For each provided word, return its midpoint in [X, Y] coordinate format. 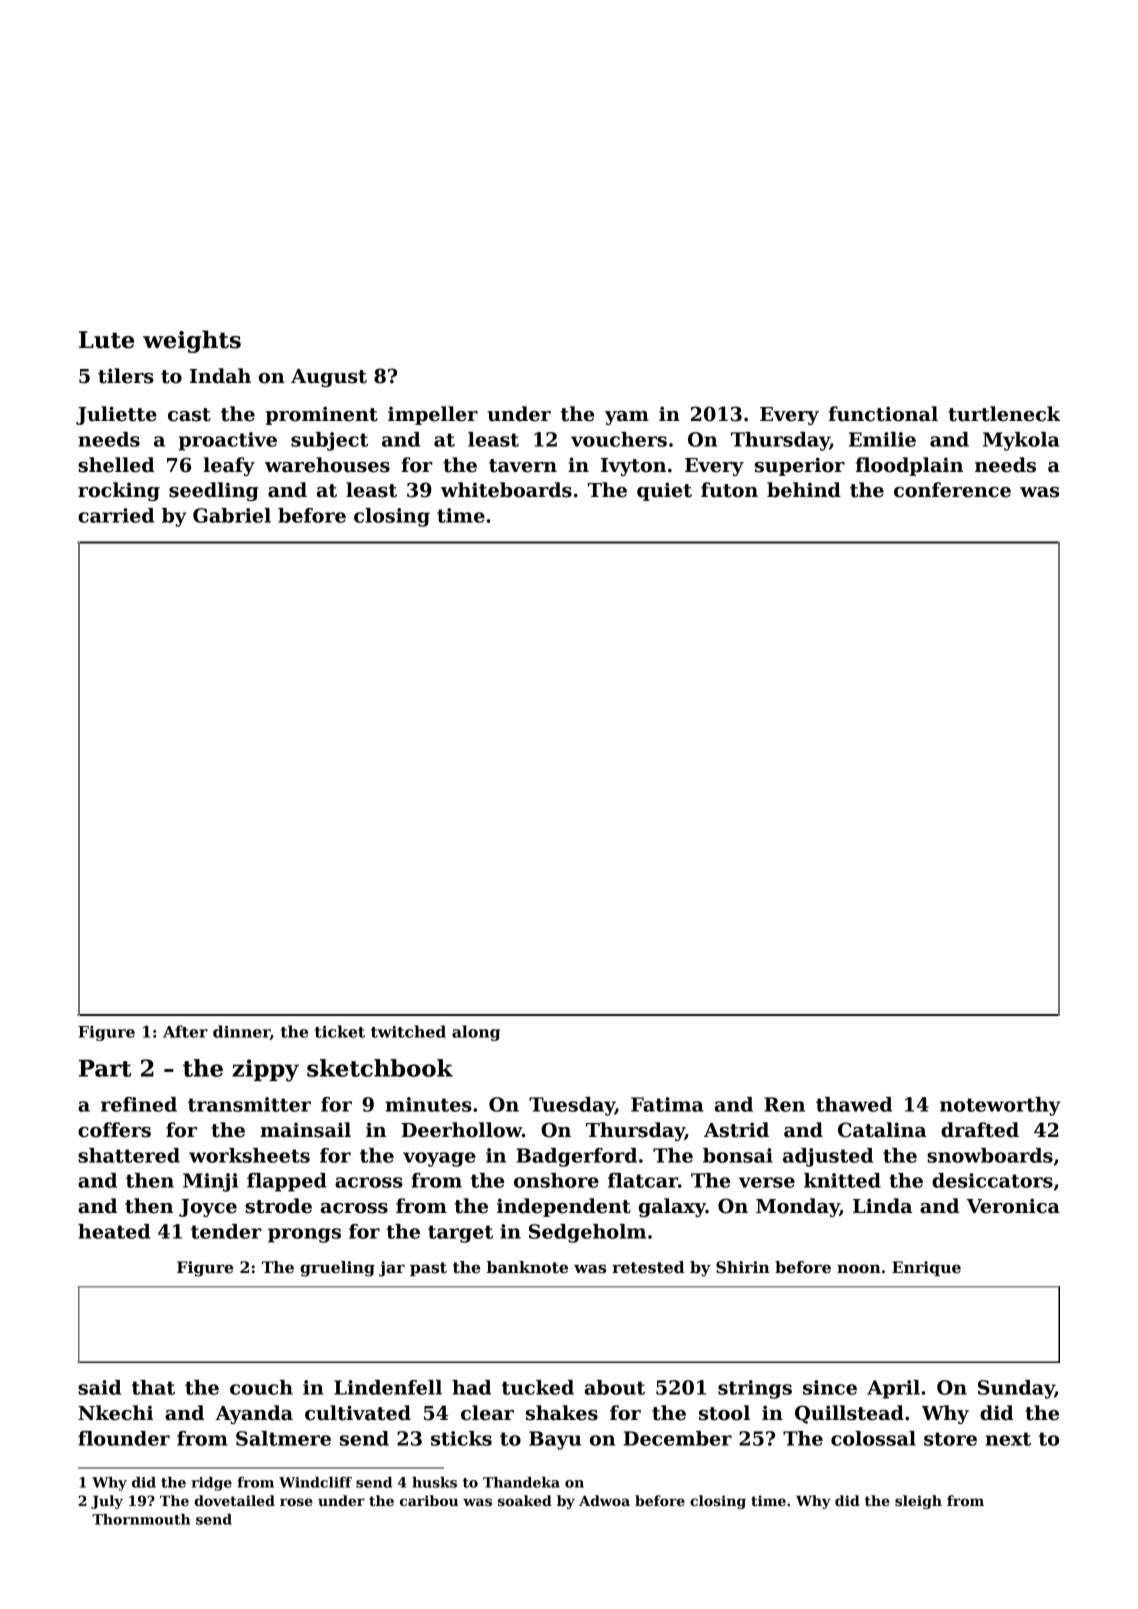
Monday [798, 1207]
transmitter [249, 1104]
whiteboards [506, 490]
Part [105, 1068]
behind [804, 490]
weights [192, 341]
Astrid [736, 1130]
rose [296, 1502]
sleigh [918, 1502]
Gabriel [232, 515]
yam [627, 418]
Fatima [667, 1104]
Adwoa [604, 1500]
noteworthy [1000, 1106]
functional [883, 414]
